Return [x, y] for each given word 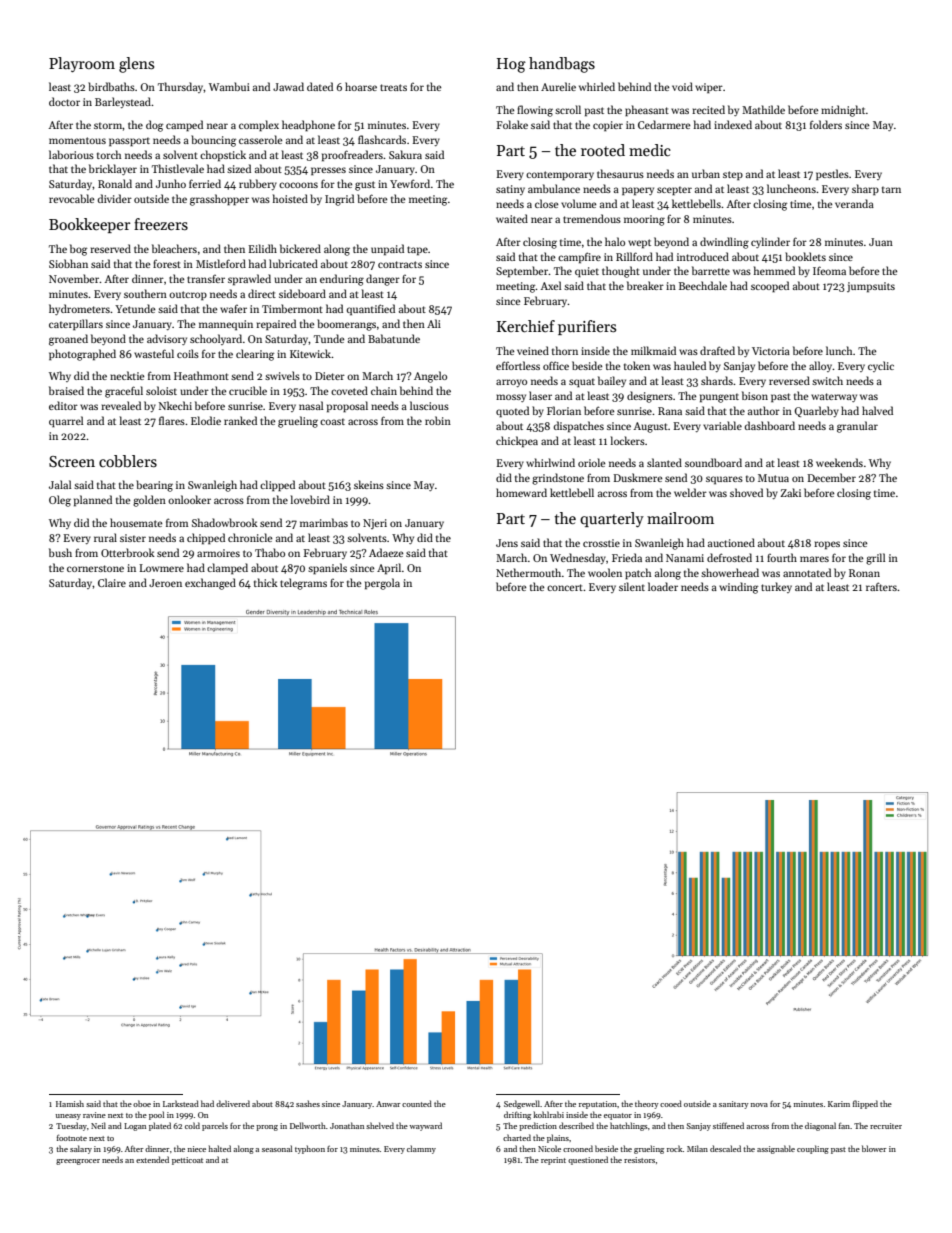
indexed [733, 124]
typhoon [310, 1149]
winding [738, 588]
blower [874, 1148]
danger [383, 280]
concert [565, 587]
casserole [261, 139]
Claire [112, 582]
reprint [553, 1161]
